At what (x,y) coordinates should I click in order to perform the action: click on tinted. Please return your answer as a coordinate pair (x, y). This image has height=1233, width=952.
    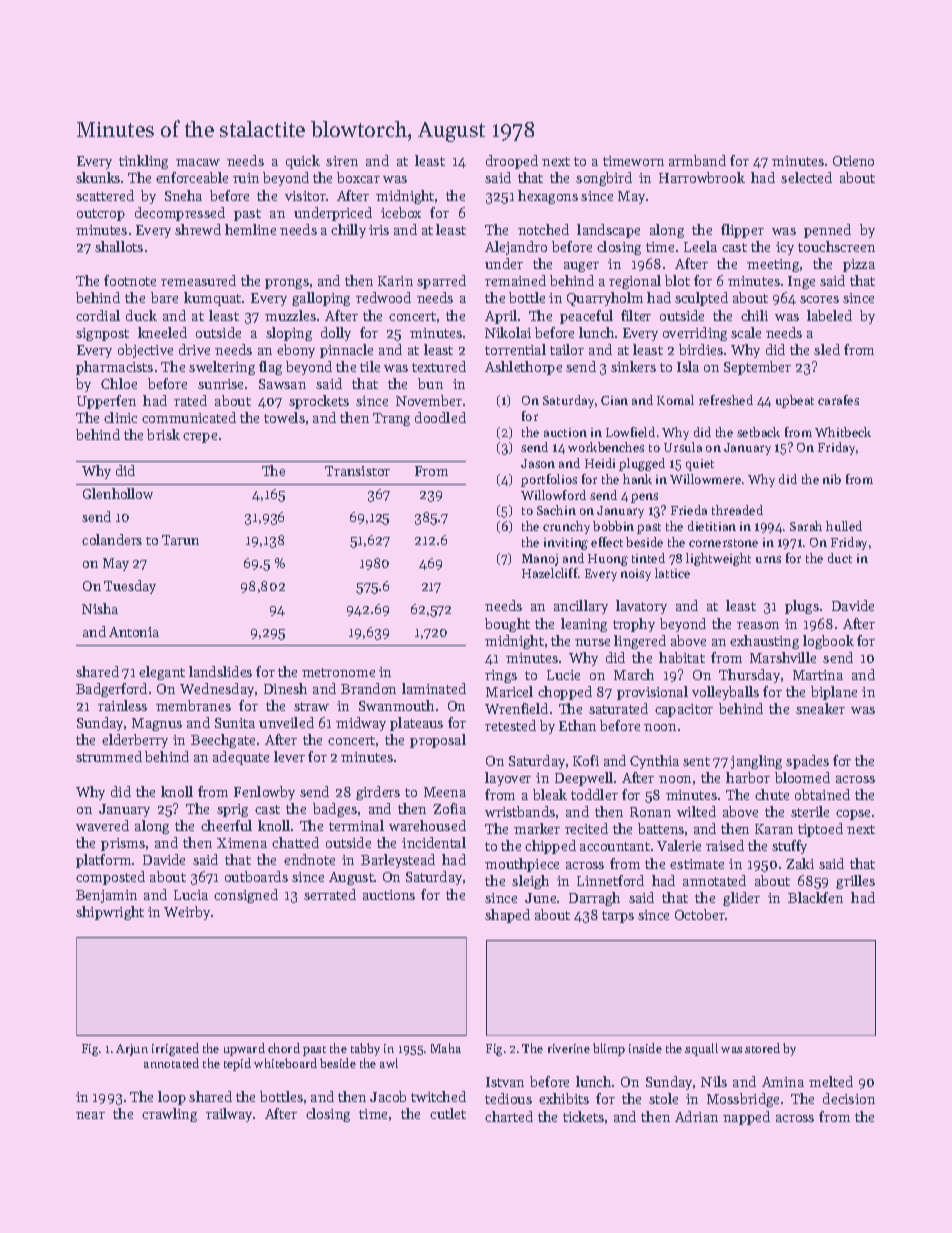
    Looking at the image, I should click on (648, 558).
